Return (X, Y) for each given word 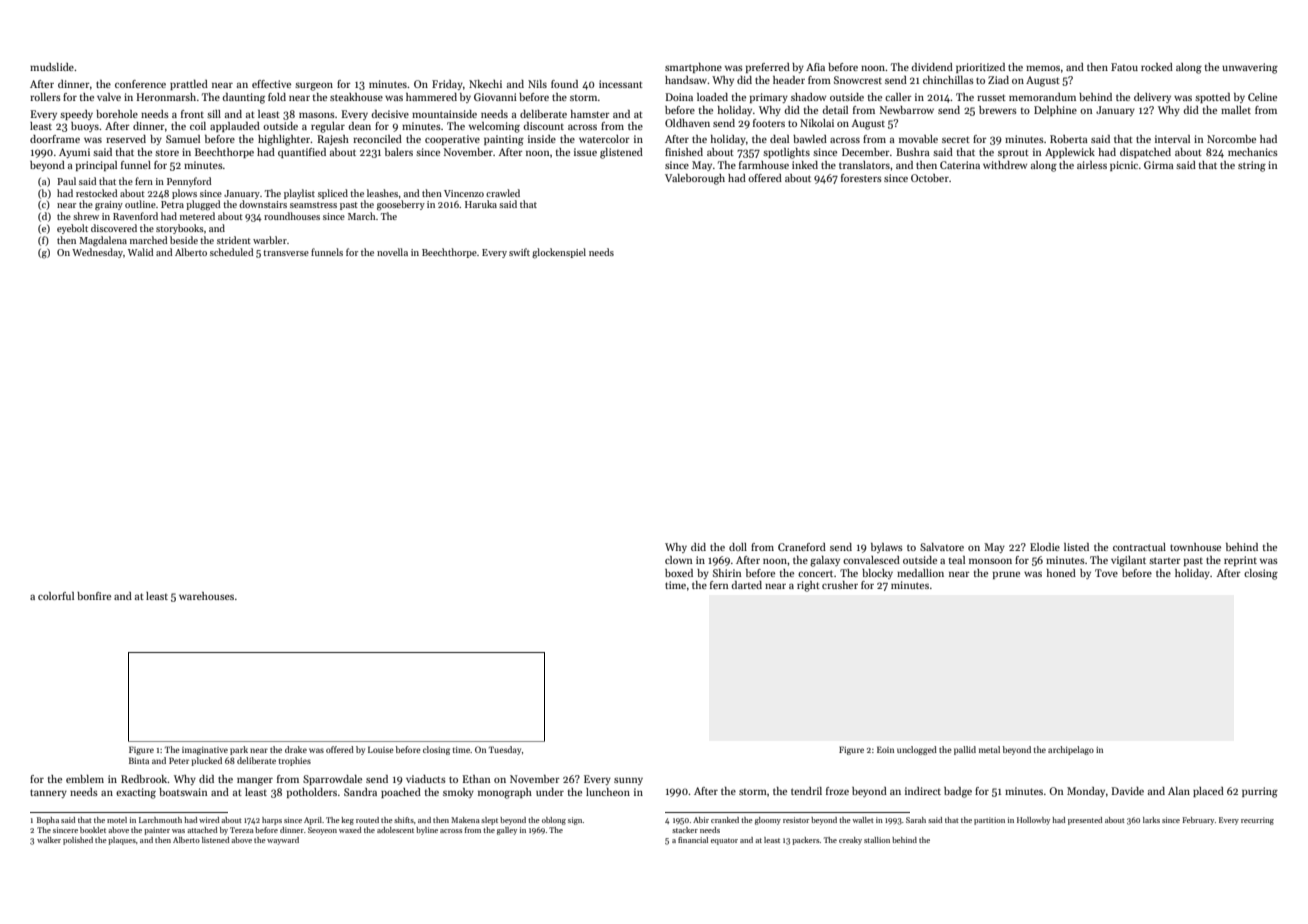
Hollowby (1033, 821)
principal (96, 166)
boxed (679, 573)
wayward (283, 841)
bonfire (94, 596)
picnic (1124, 166)
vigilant (1128, 561)
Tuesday (505, 750)
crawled (503, 193)
